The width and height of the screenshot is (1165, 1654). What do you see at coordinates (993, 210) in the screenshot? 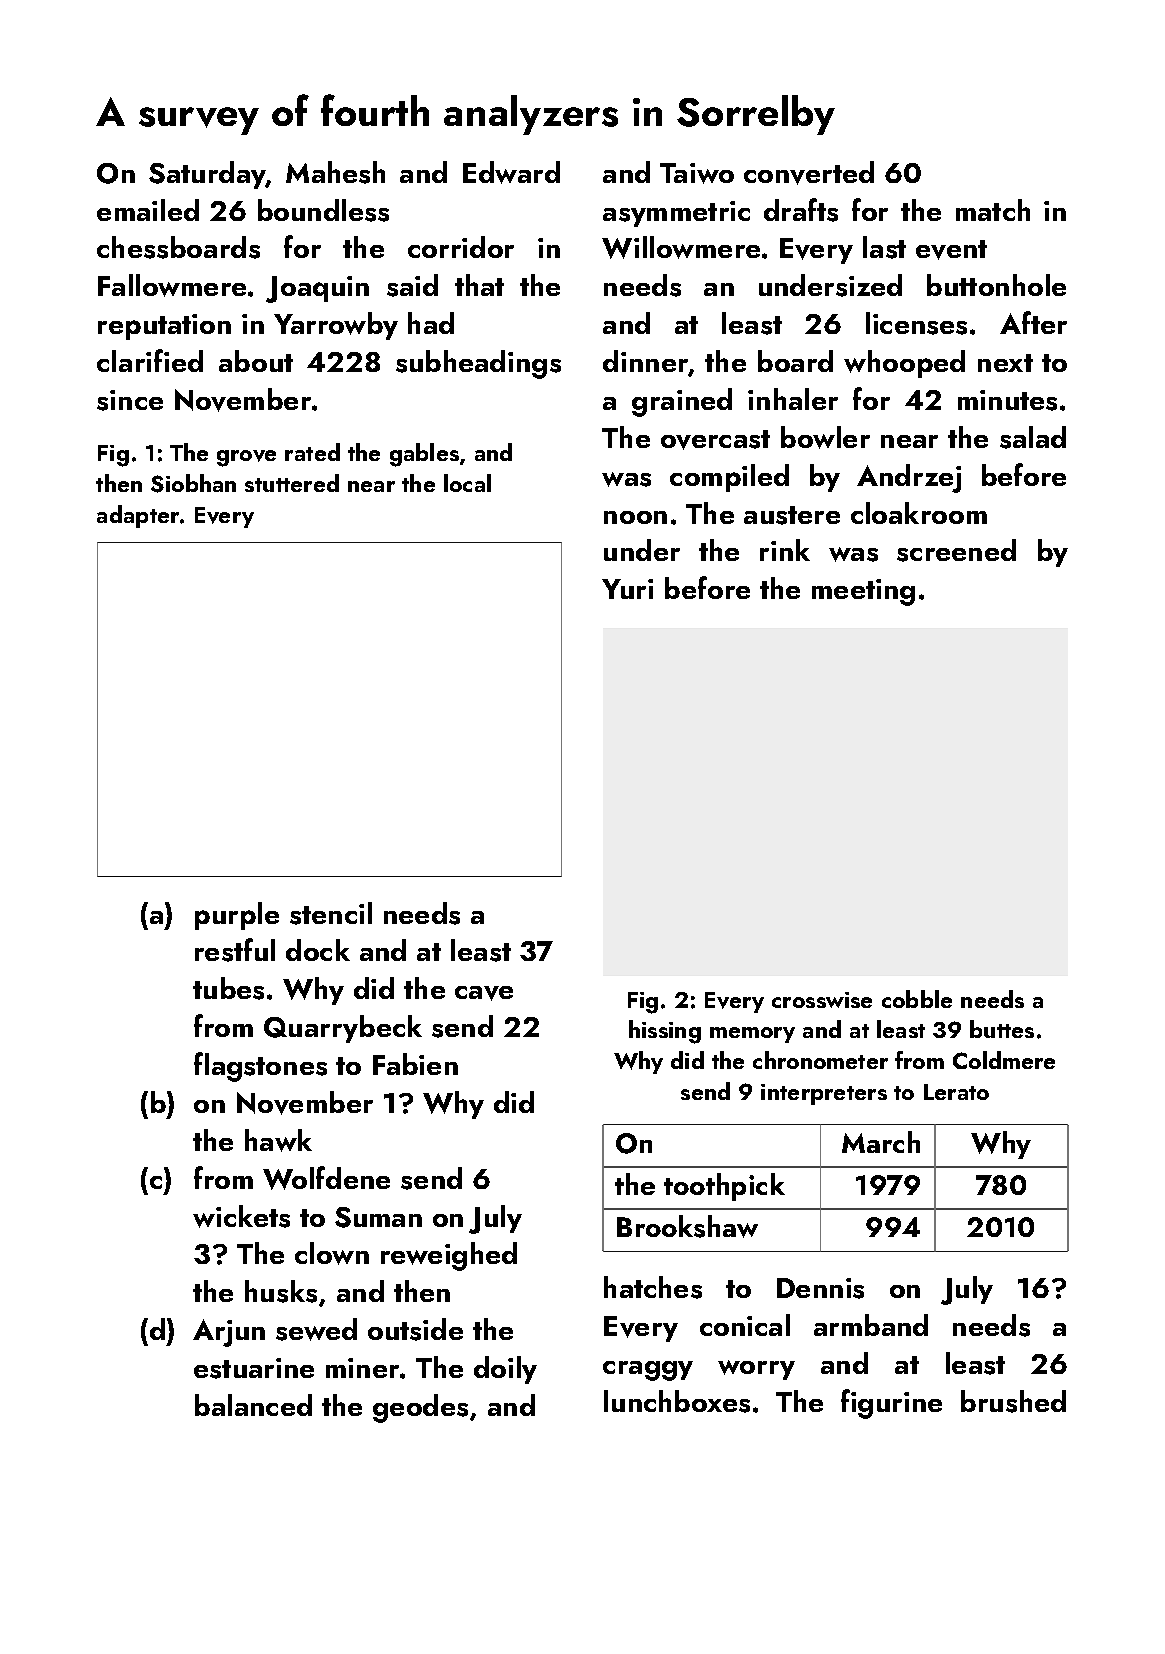
I see `match` at bounding box center [993, 210].
